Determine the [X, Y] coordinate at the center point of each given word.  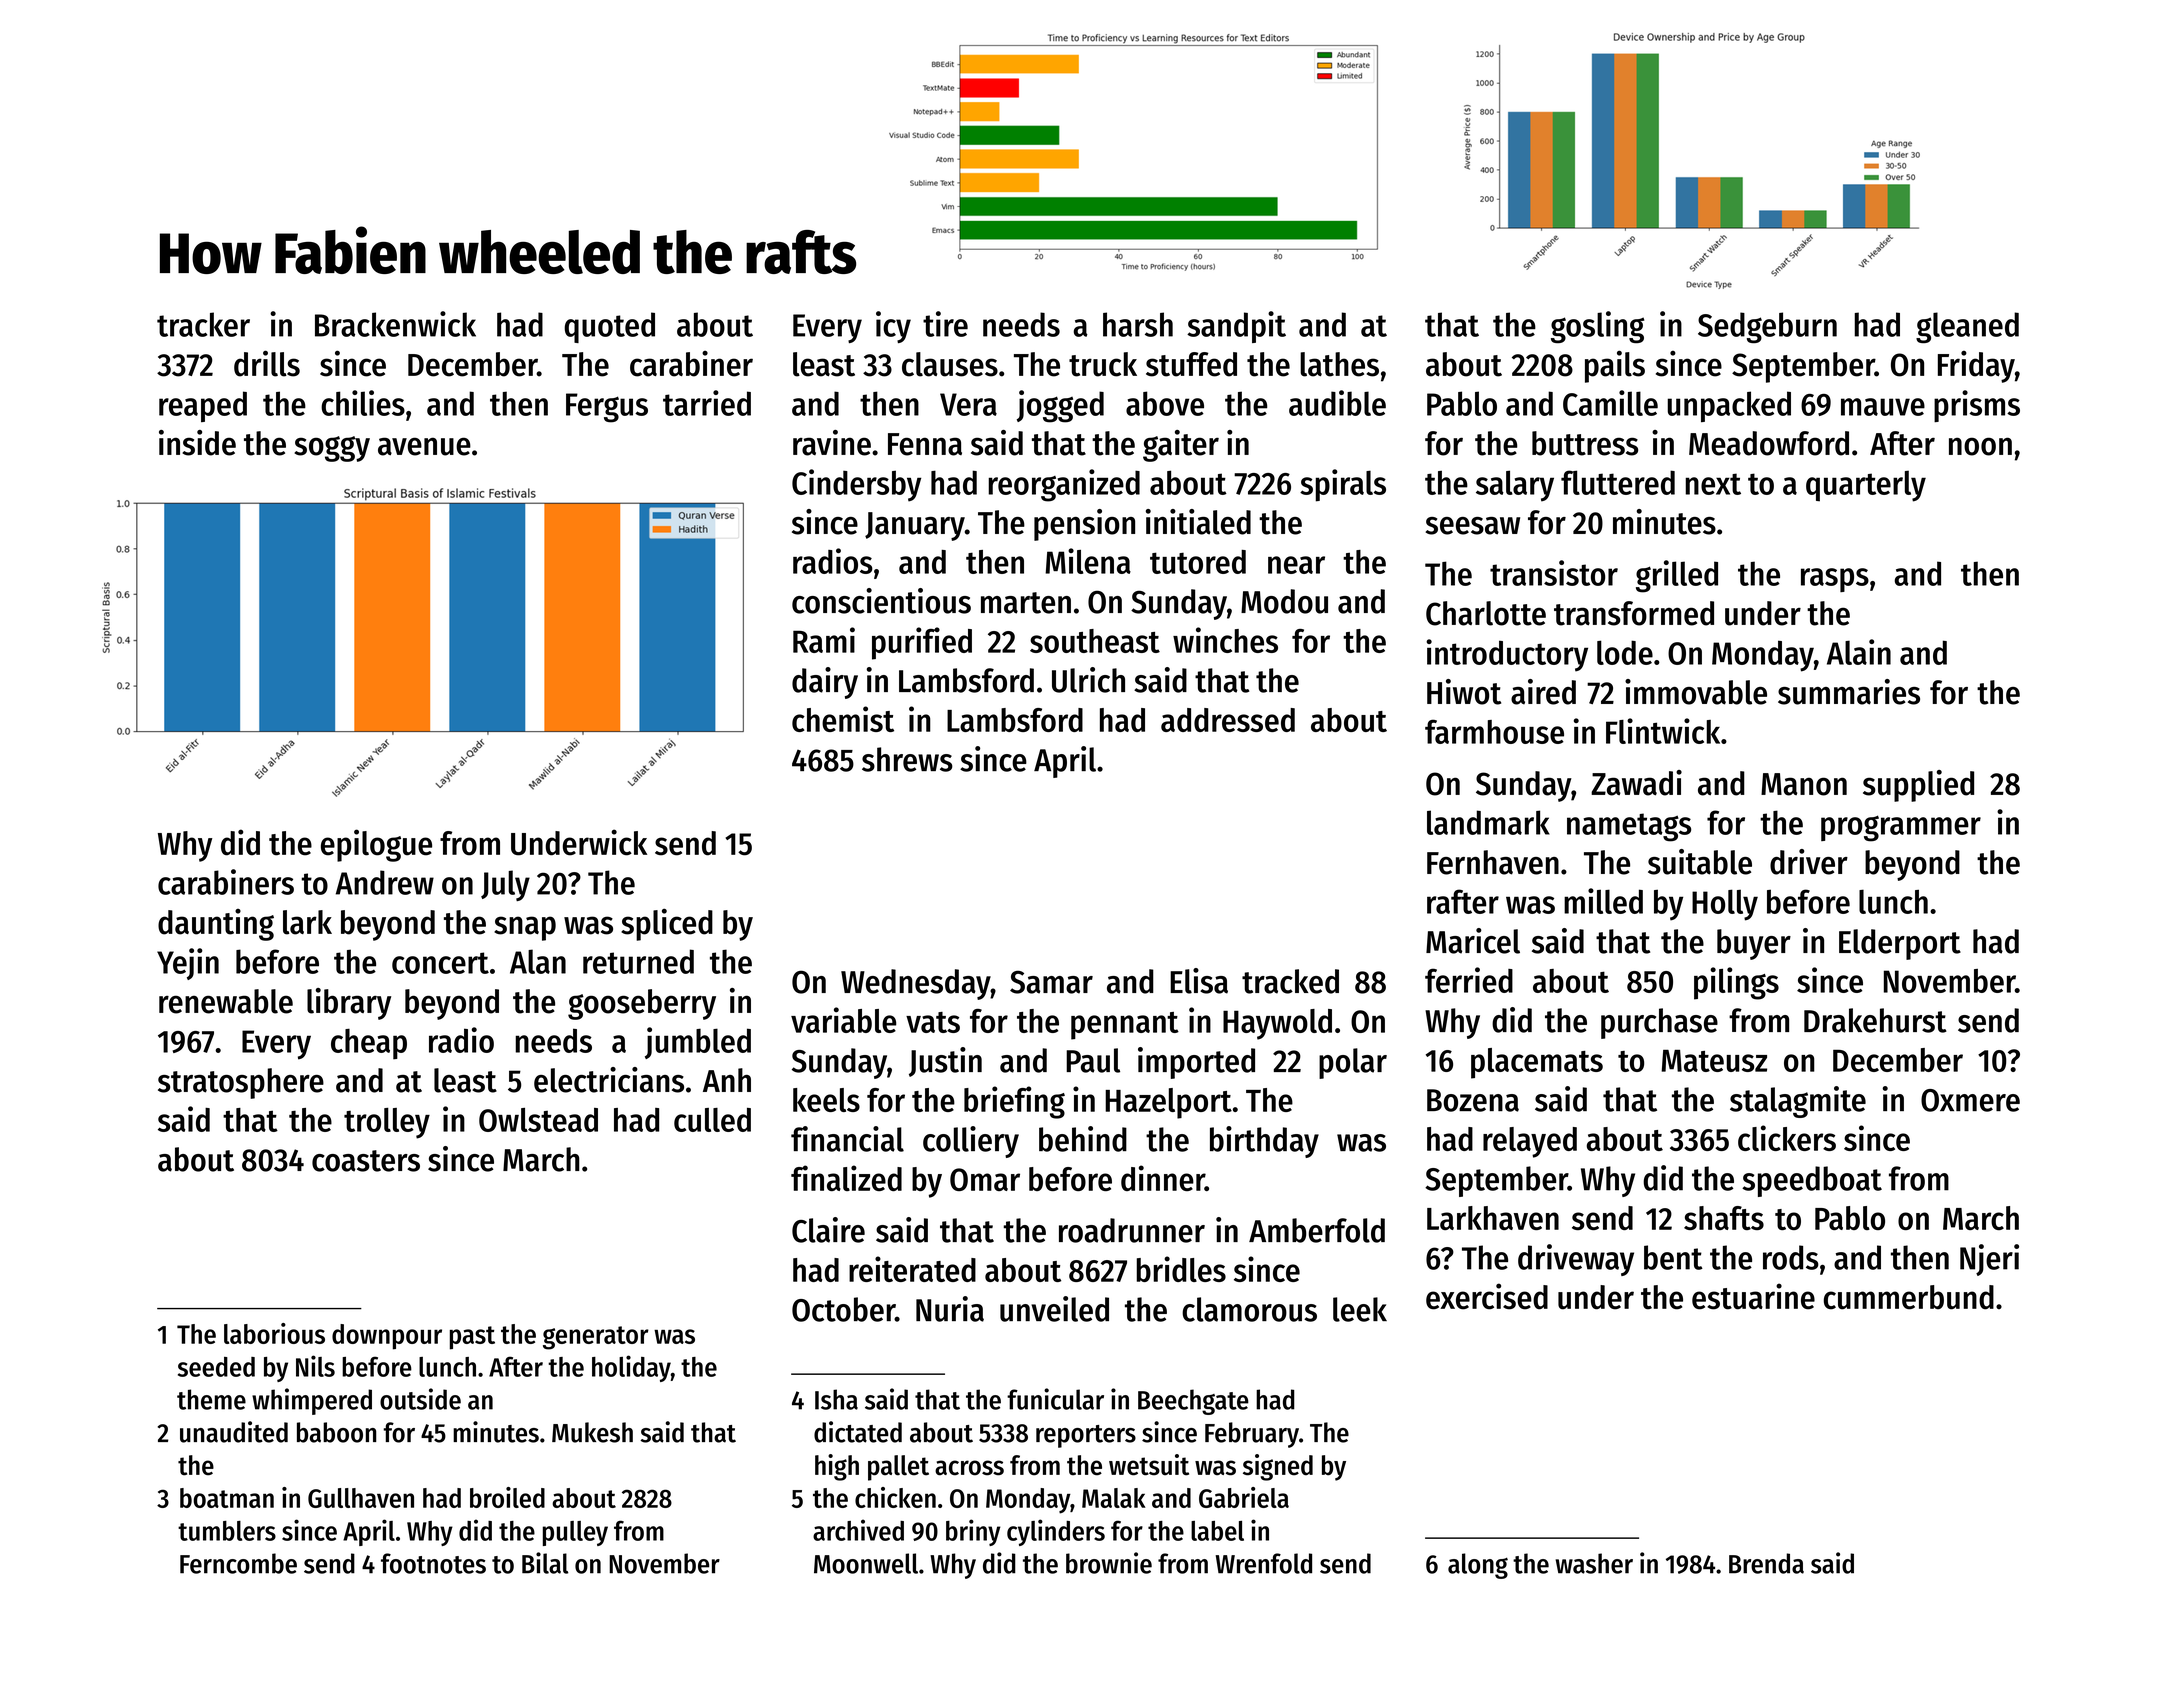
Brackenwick [395, 324]
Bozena [1473, 1100]
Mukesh [592, 1432]
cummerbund [1909, 1297]
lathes [1339, 364]
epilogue [376, 845]
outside [420, 1399]
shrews [907, 759]
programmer [1901, 828]
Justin [945, 1062]
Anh [727, 1080]
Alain [1859, 652]
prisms [1977, 406]
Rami [824, 640]
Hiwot [1464, 692]
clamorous [1249, 1309]
